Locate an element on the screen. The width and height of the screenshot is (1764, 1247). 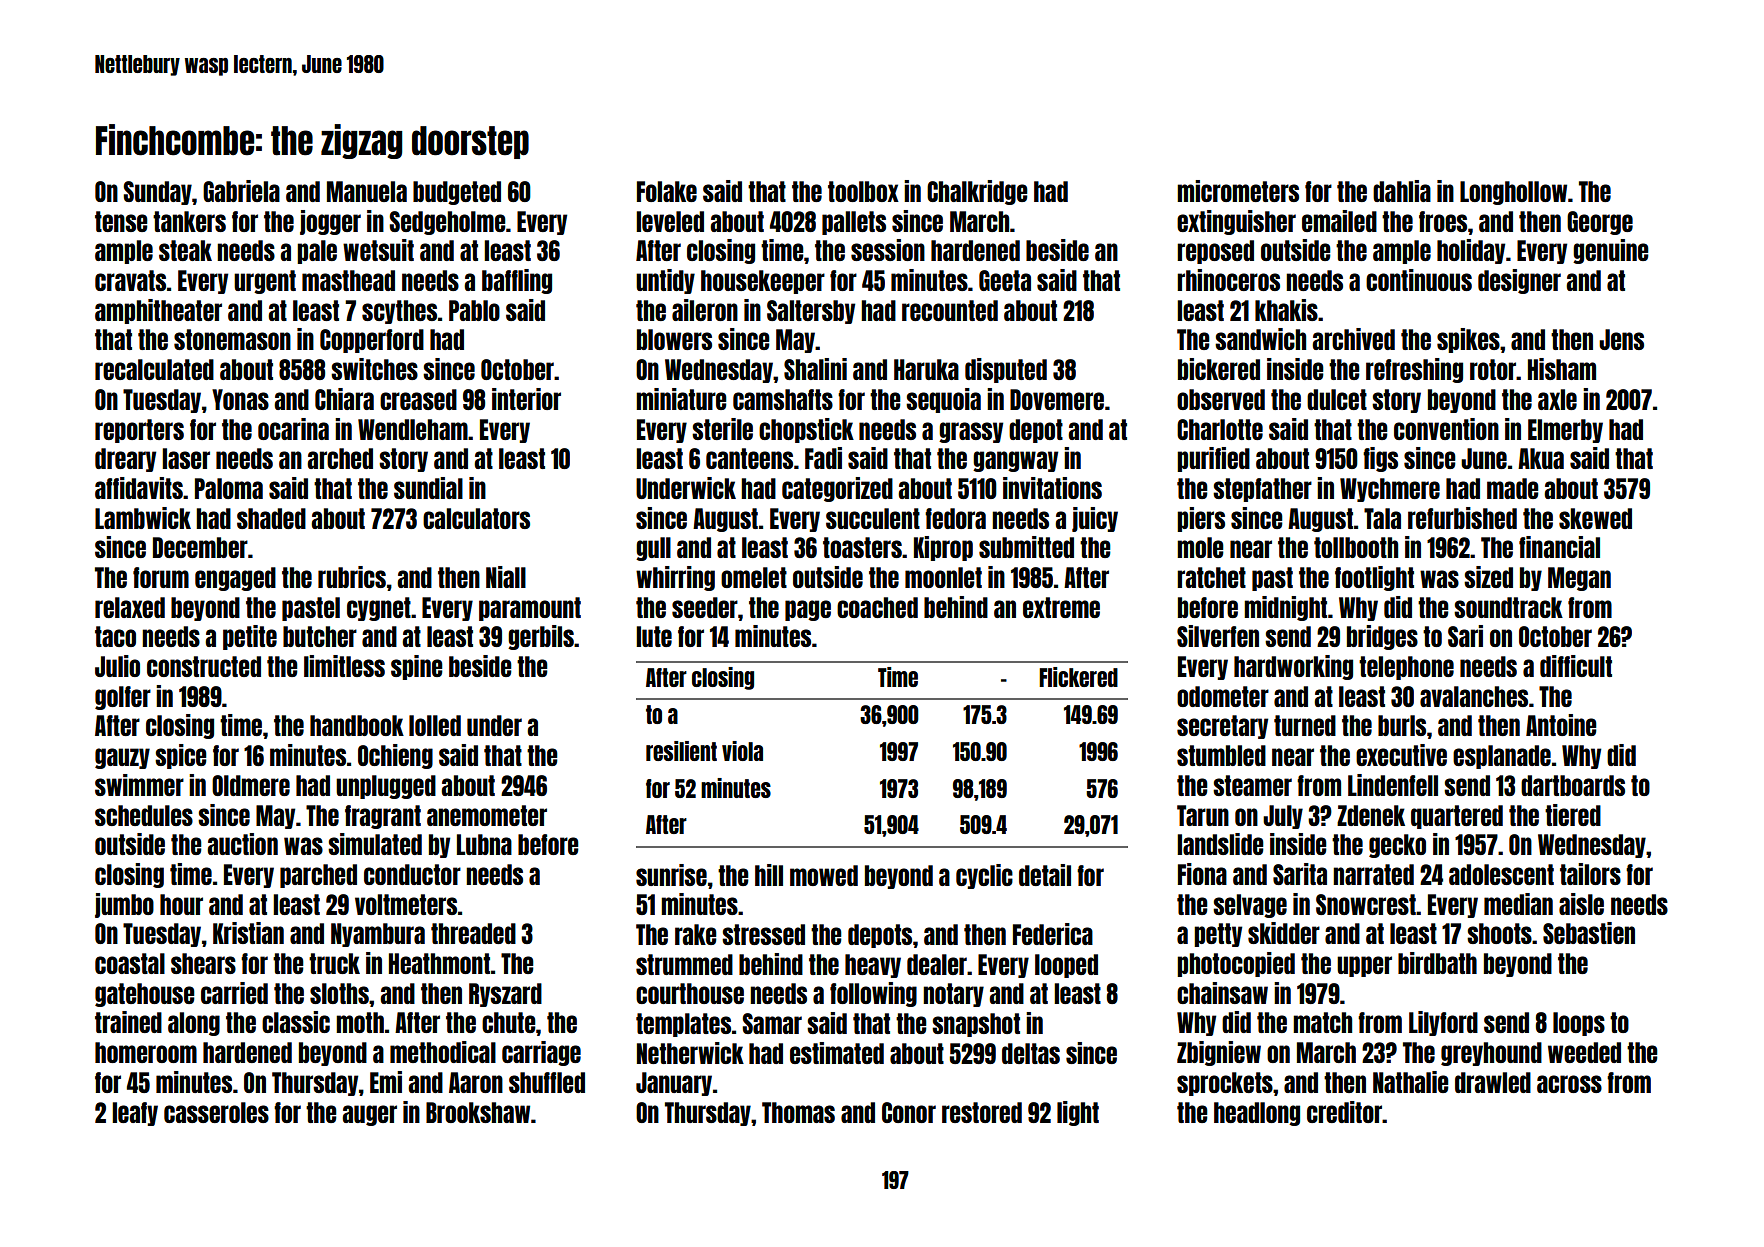
refreshing is located at coordinates (1414, 370).
